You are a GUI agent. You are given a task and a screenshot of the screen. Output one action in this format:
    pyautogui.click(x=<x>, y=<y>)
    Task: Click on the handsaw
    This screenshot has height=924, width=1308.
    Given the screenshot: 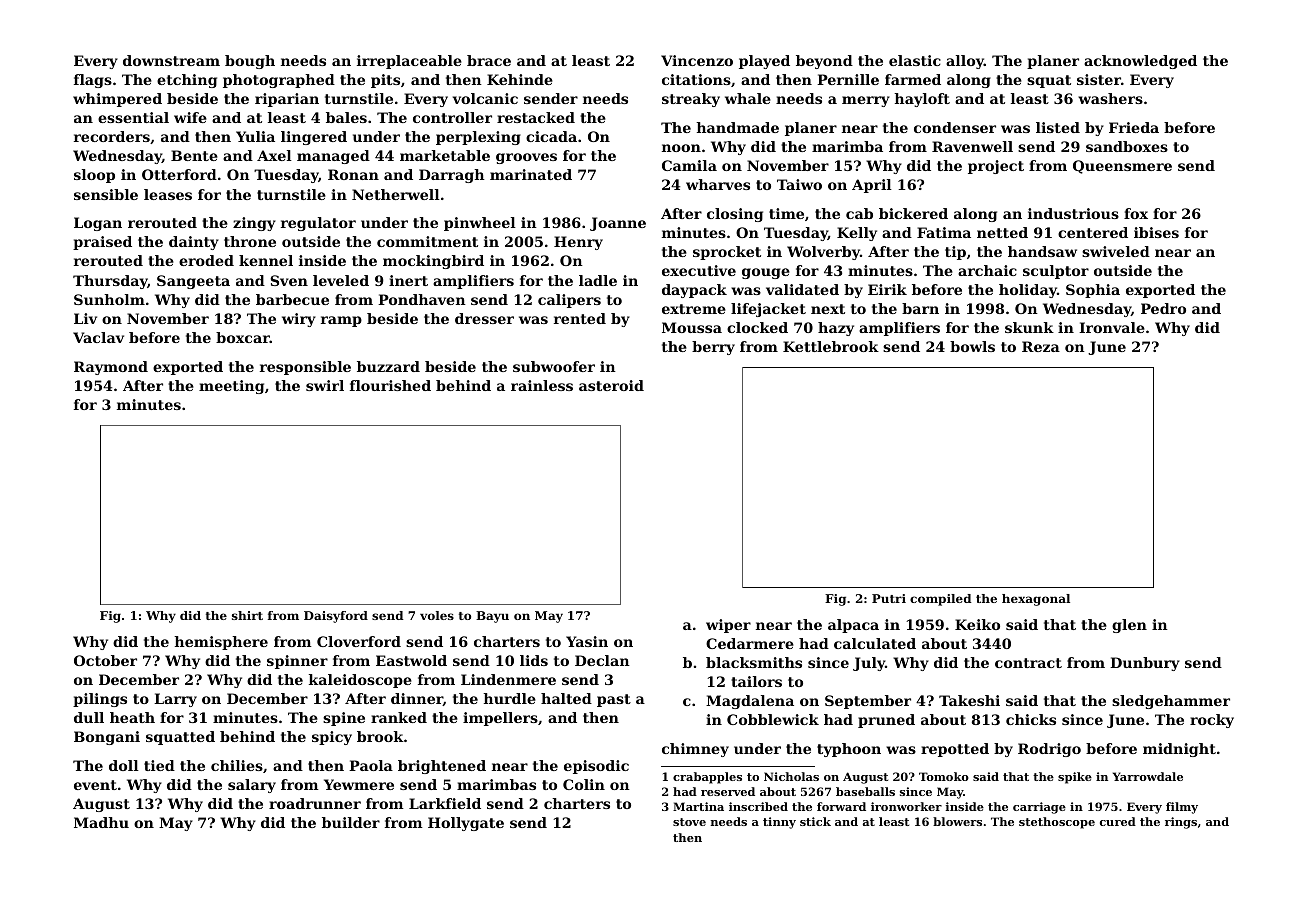 What is the action you would take?
    pyautogui.click(x=1042, y=251)
